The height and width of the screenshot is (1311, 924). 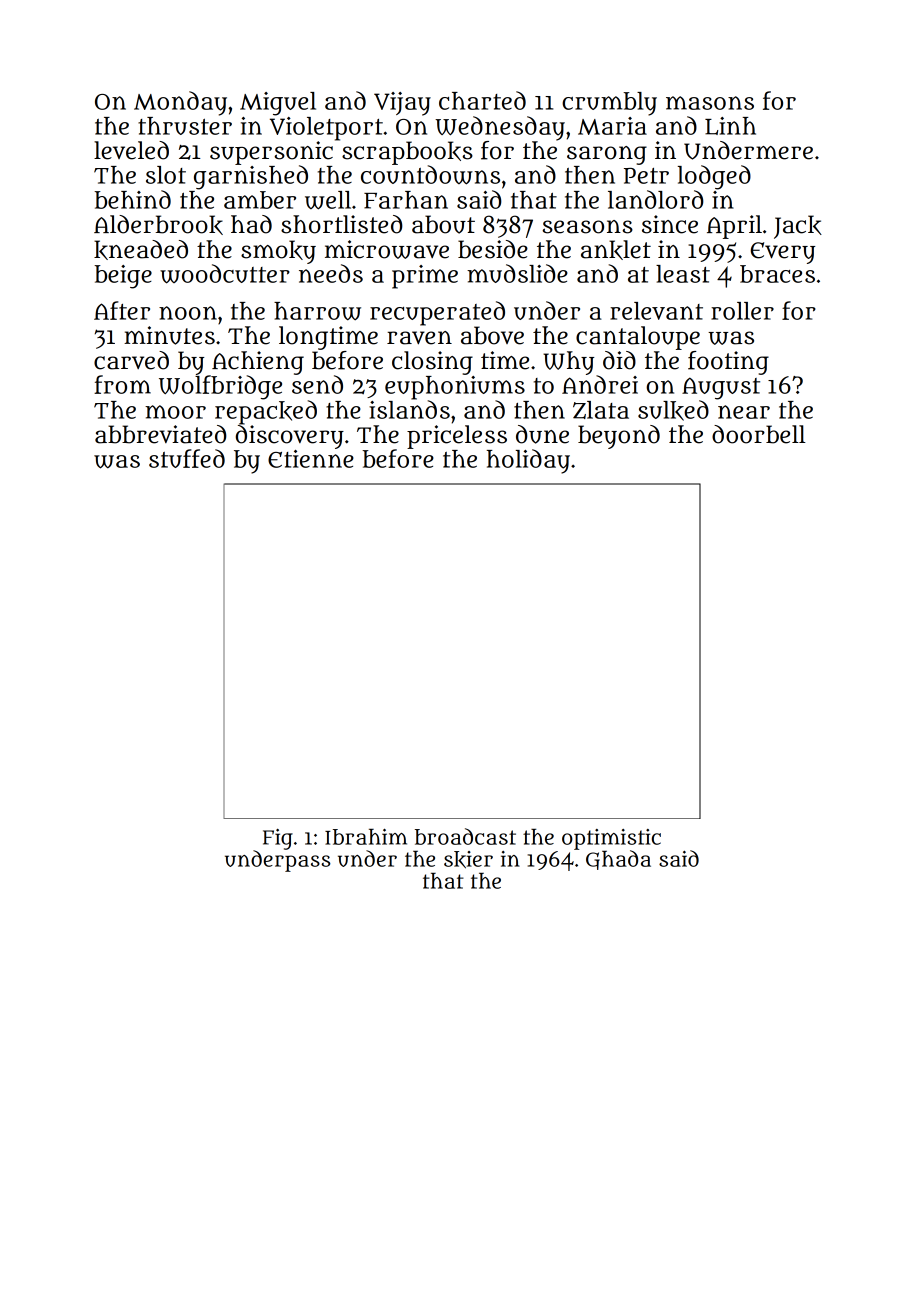 I want to click on Alderbrook, so click(x=158, y=225).
